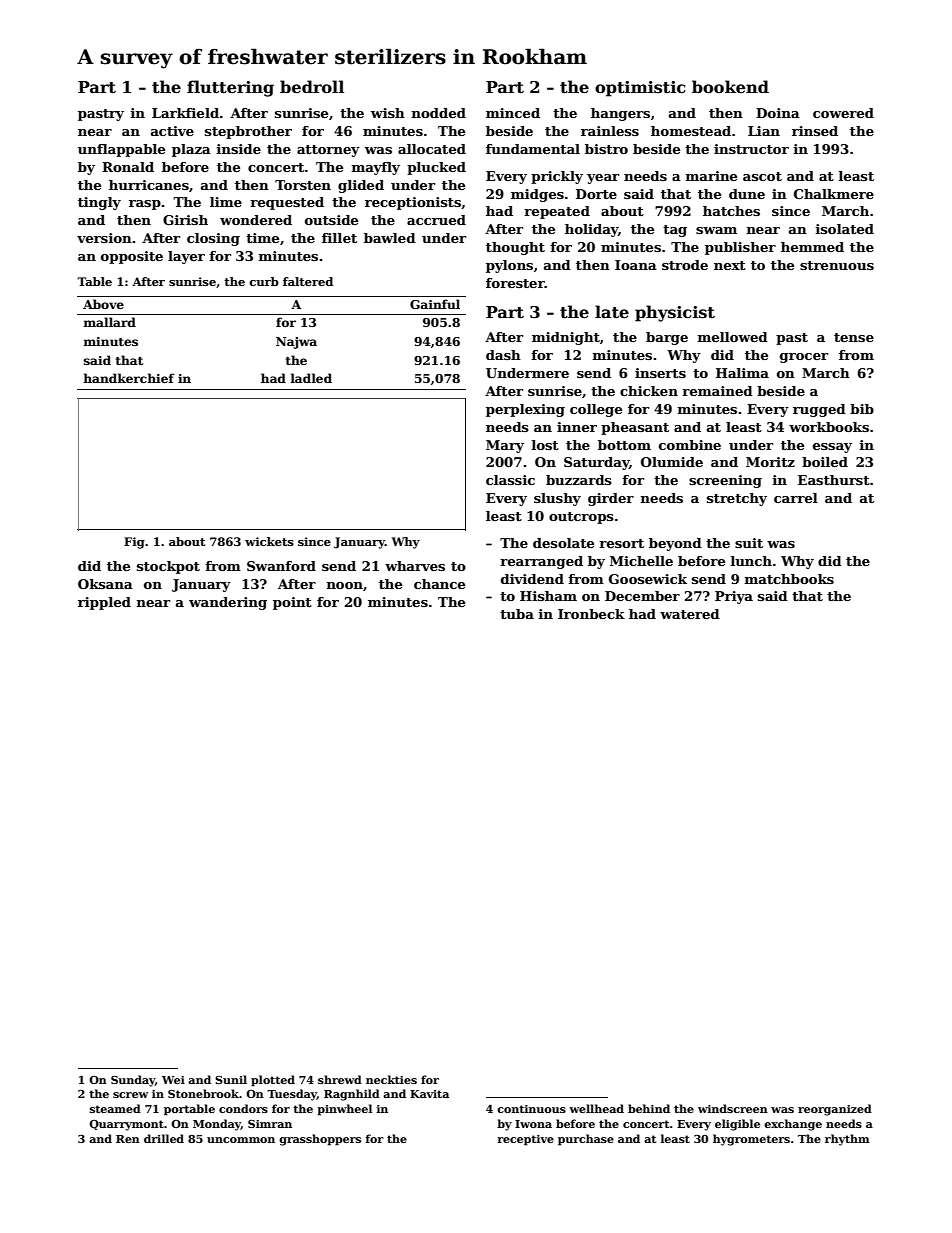 The height and width of the screenshot is (1233, 952). I want to click on allocated, so click(432, 149).
